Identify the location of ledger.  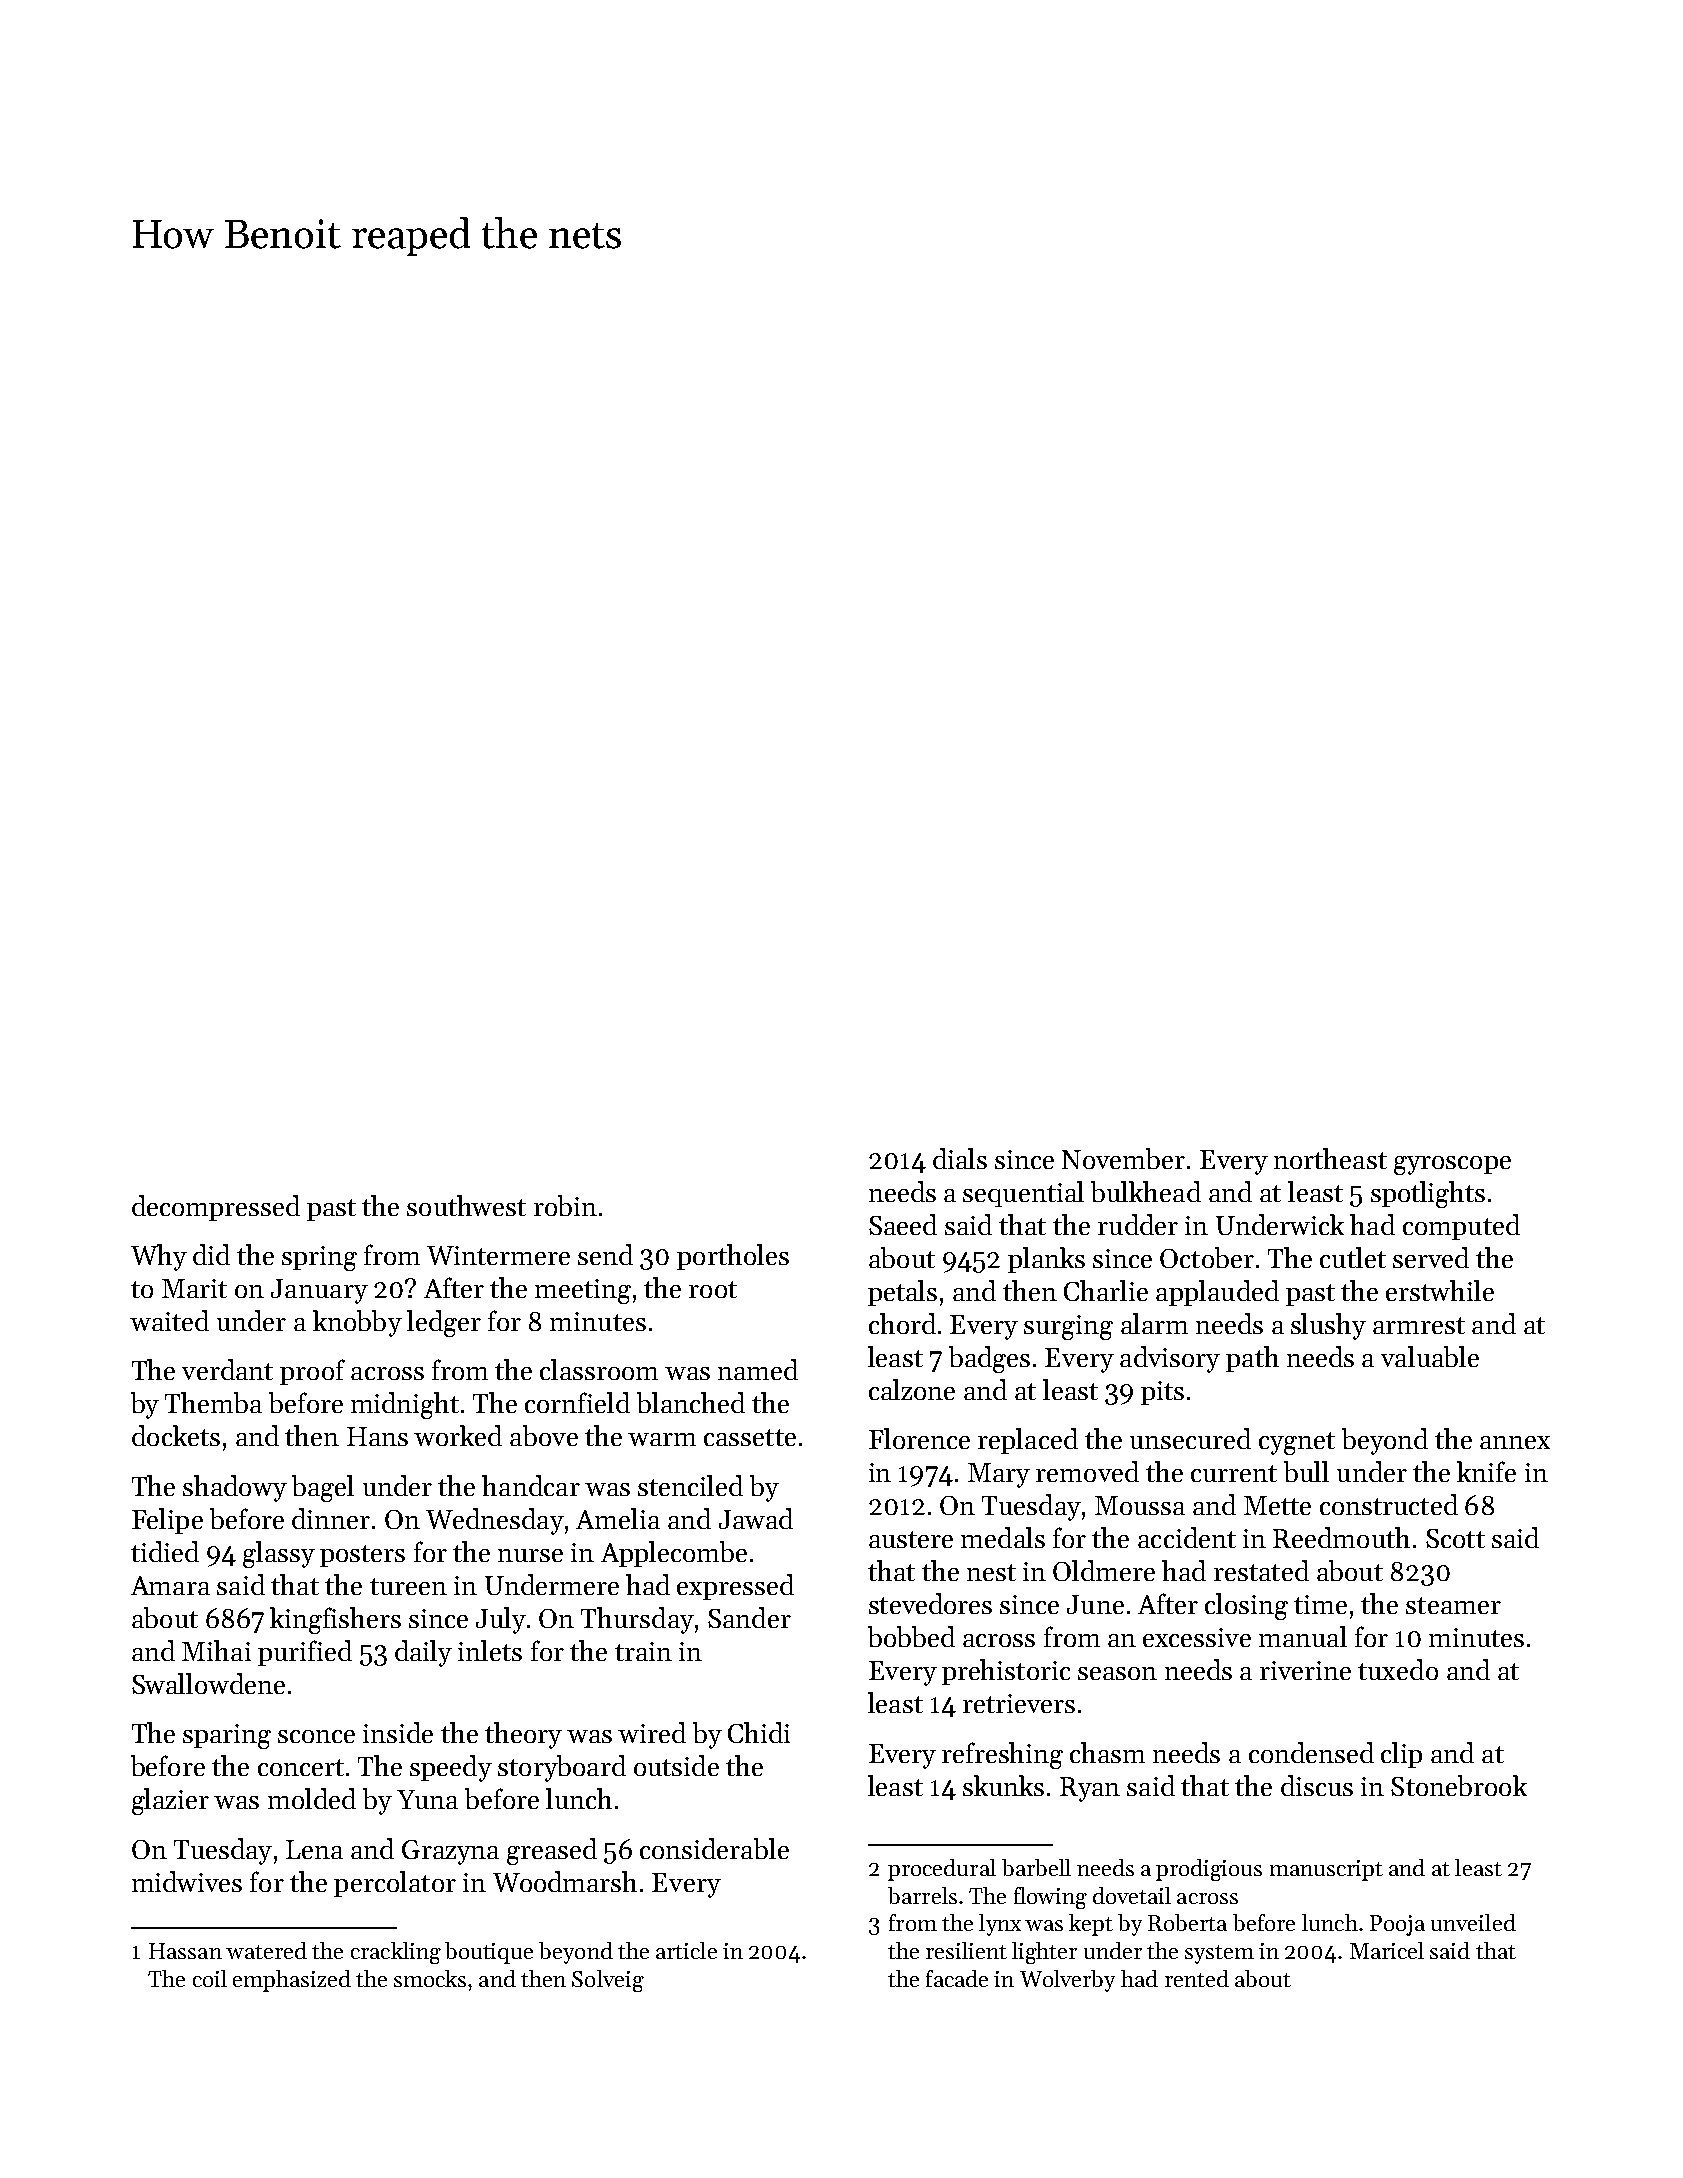
(444, 1323).
